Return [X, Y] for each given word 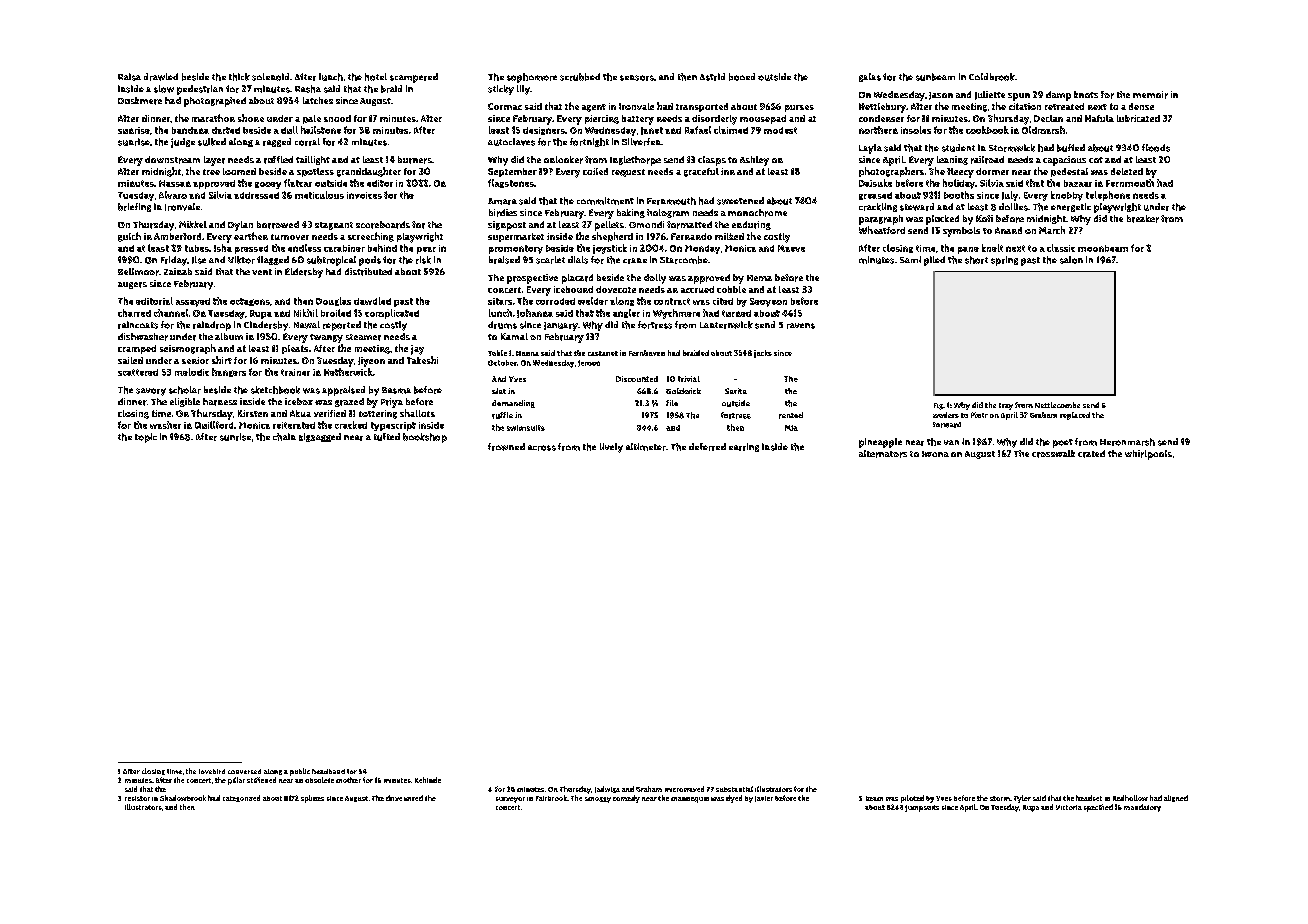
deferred [707, 447]
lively [611, 448]
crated [1091, 454]
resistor [137, 798]
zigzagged [320, 437]
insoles [916, 130]
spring [1004, 261]
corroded [555, 301]
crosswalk [1053, 454]
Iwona [935, 454]
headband [328, 771]
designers [544, 131]
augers [132, 285]
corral [307, 142]
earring [744, 447]
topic [146, 438]
